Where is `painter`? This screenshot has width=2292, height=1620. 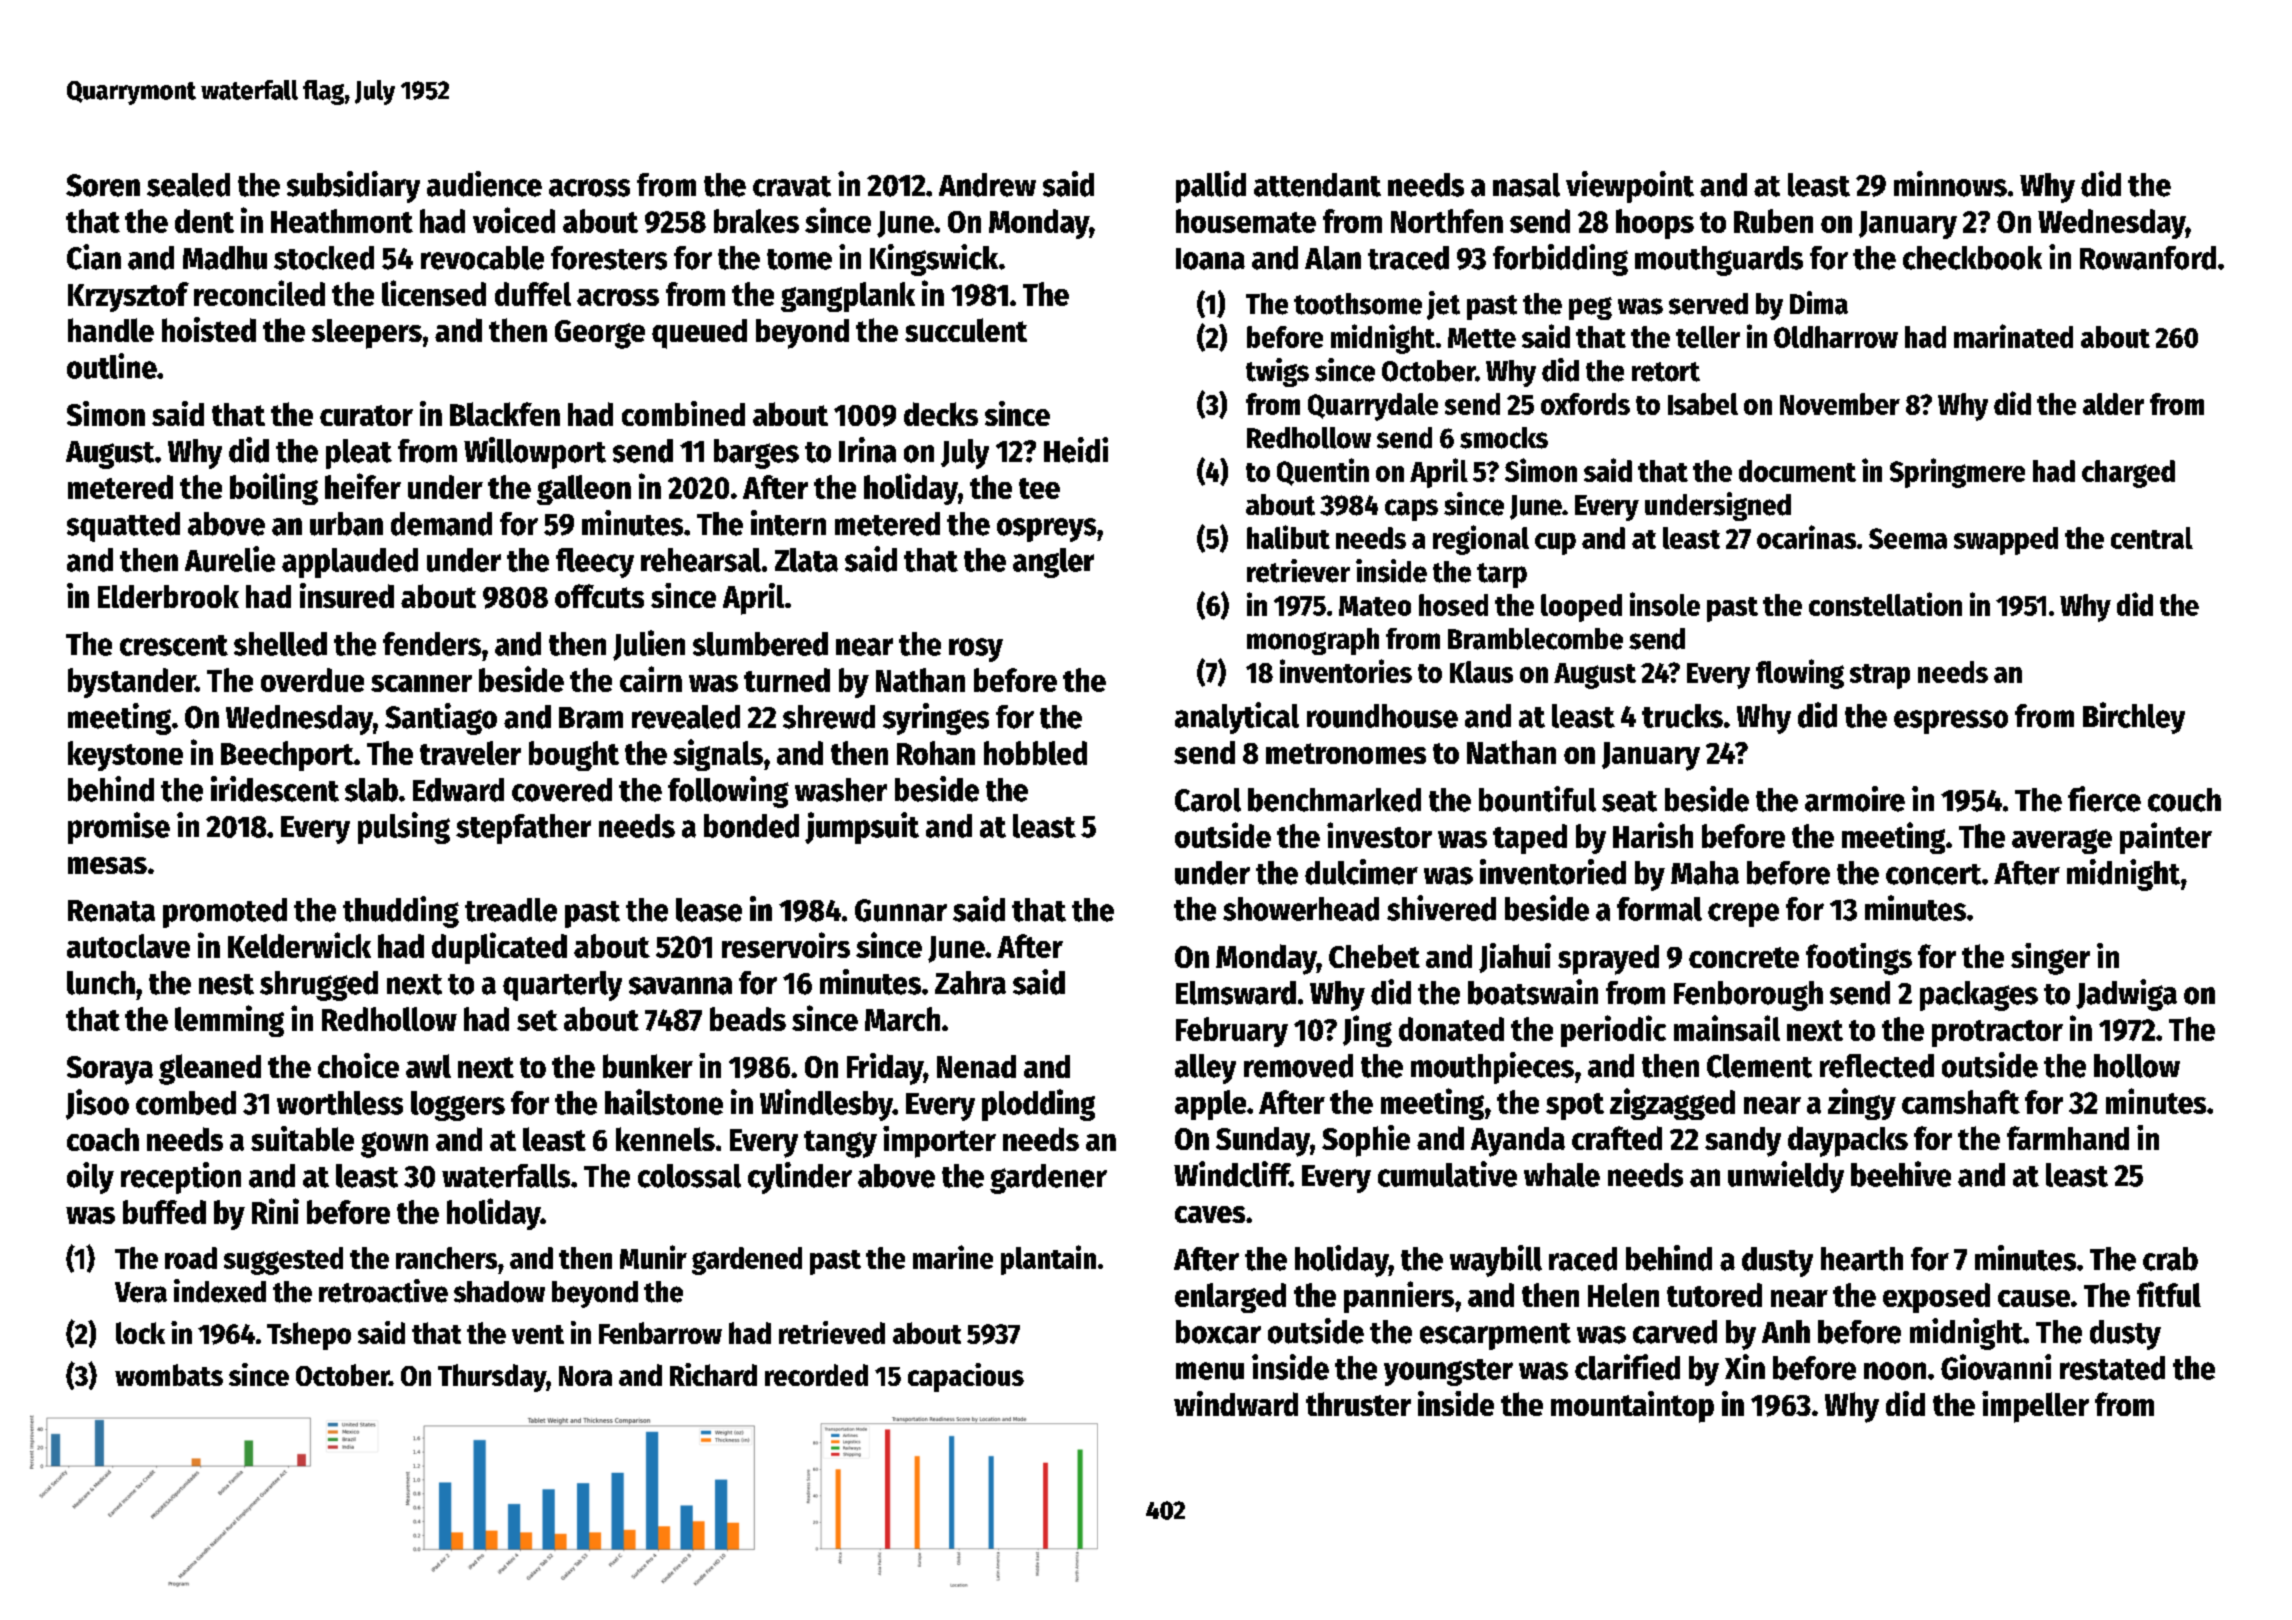
painter is located at coordinates (2166, 838).
